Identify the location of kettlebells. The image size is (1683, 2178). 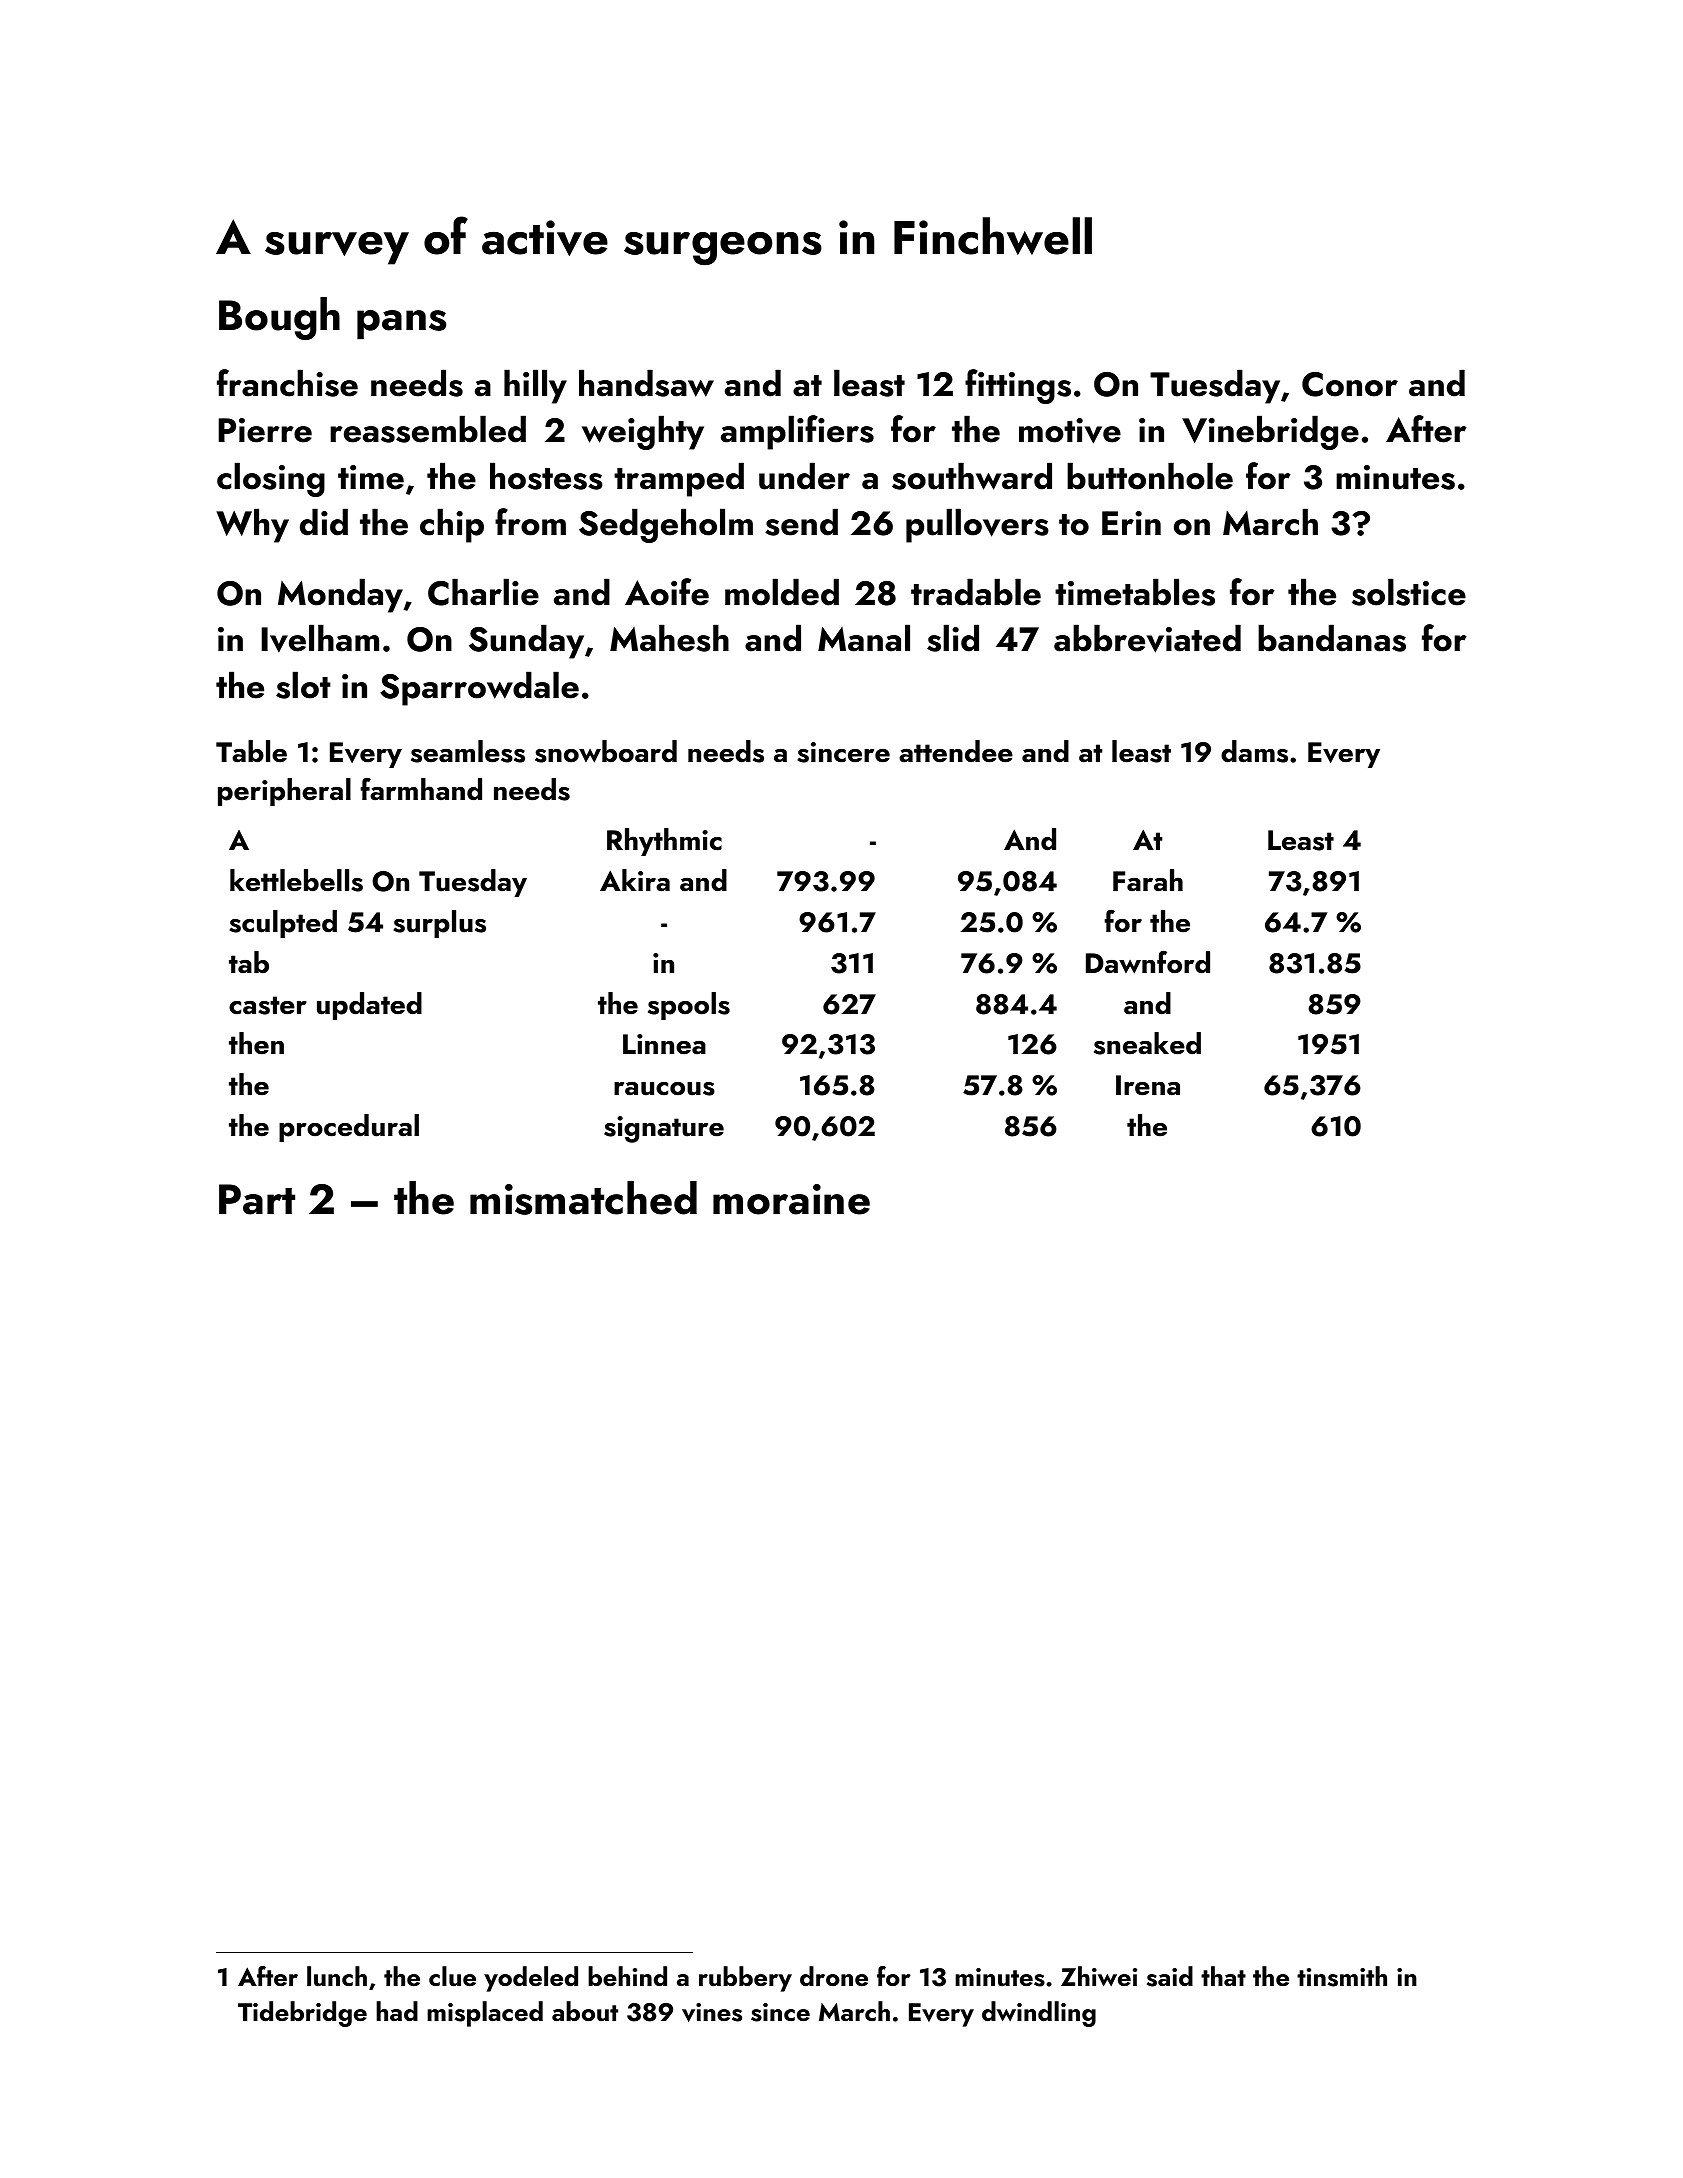
(296, 880).
